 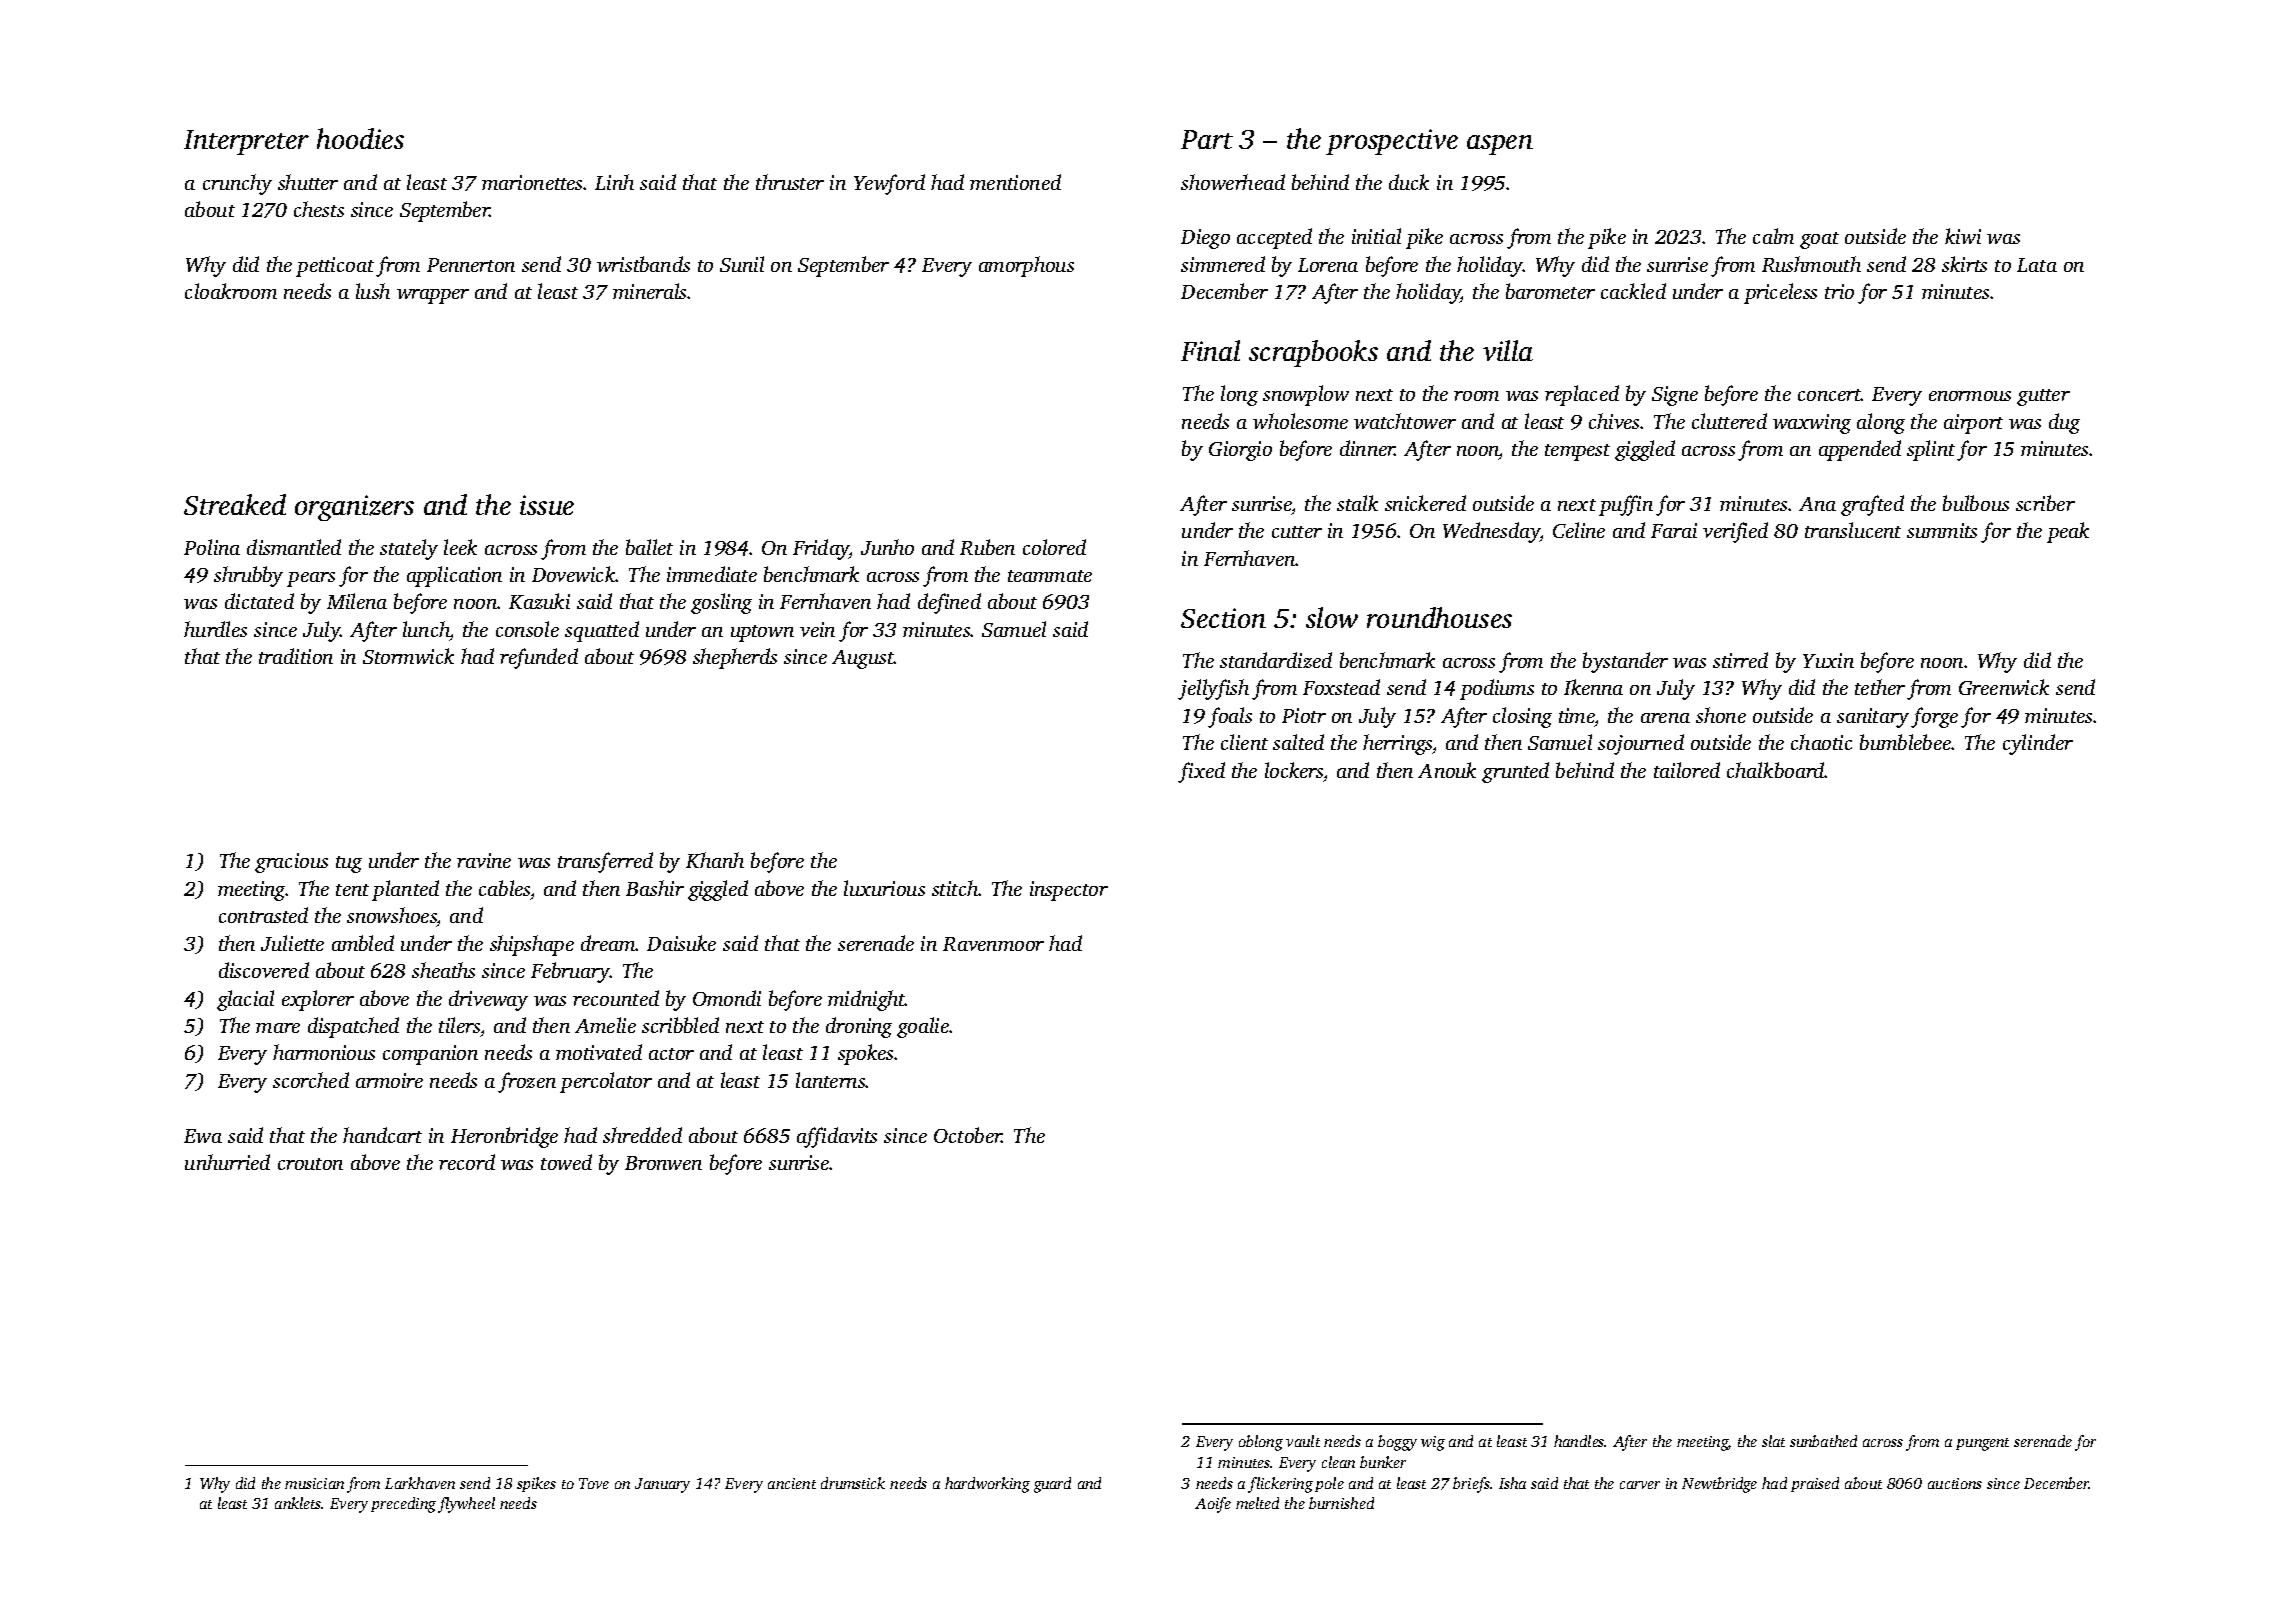 What do you see at coordinates (1213, 1505) in the screenshot?
I see `Aoife` at bounding box center [1213, 1505].
